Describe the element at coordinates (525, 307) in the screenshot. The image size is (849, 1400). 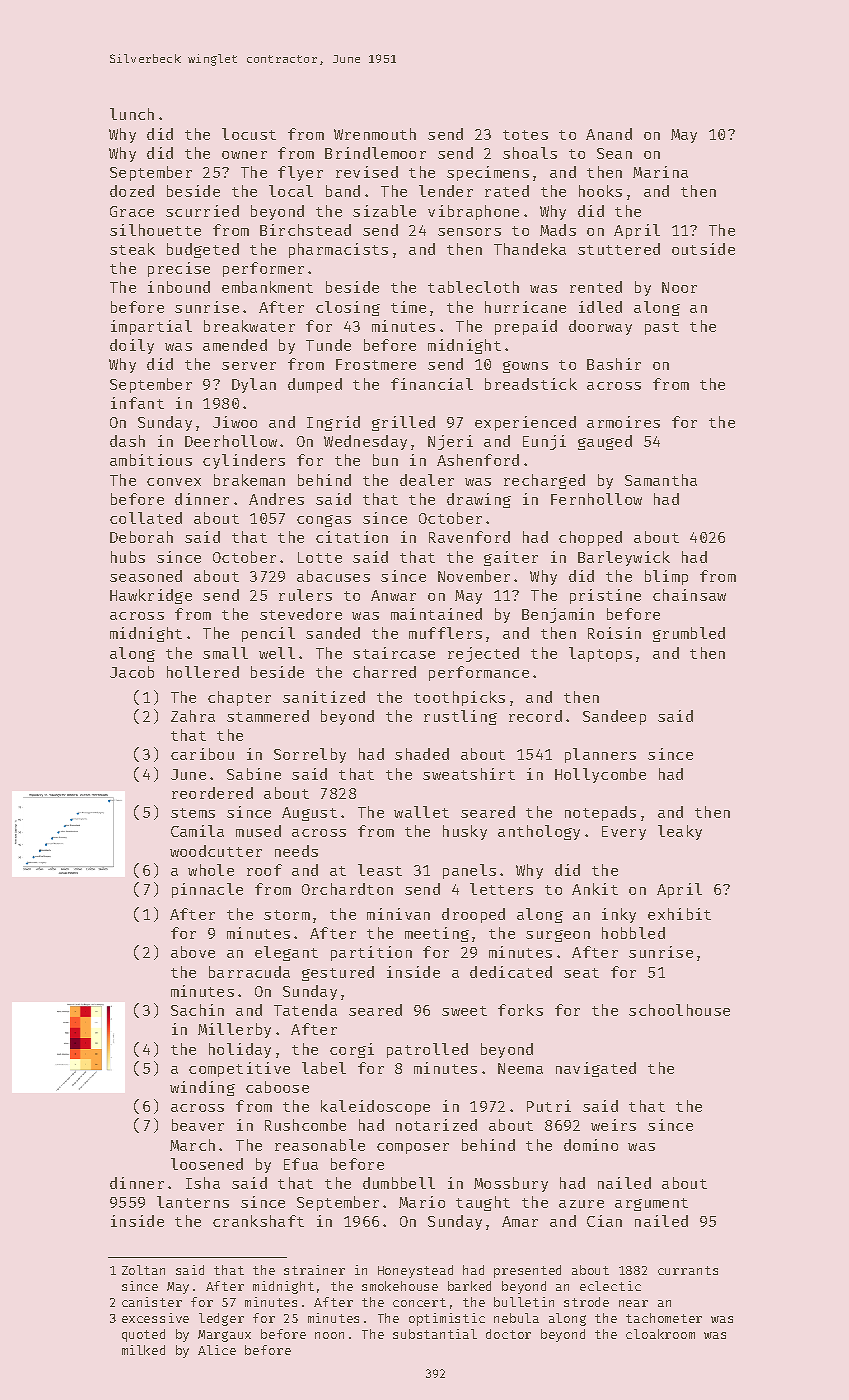
I see `hurricane` at that location.
